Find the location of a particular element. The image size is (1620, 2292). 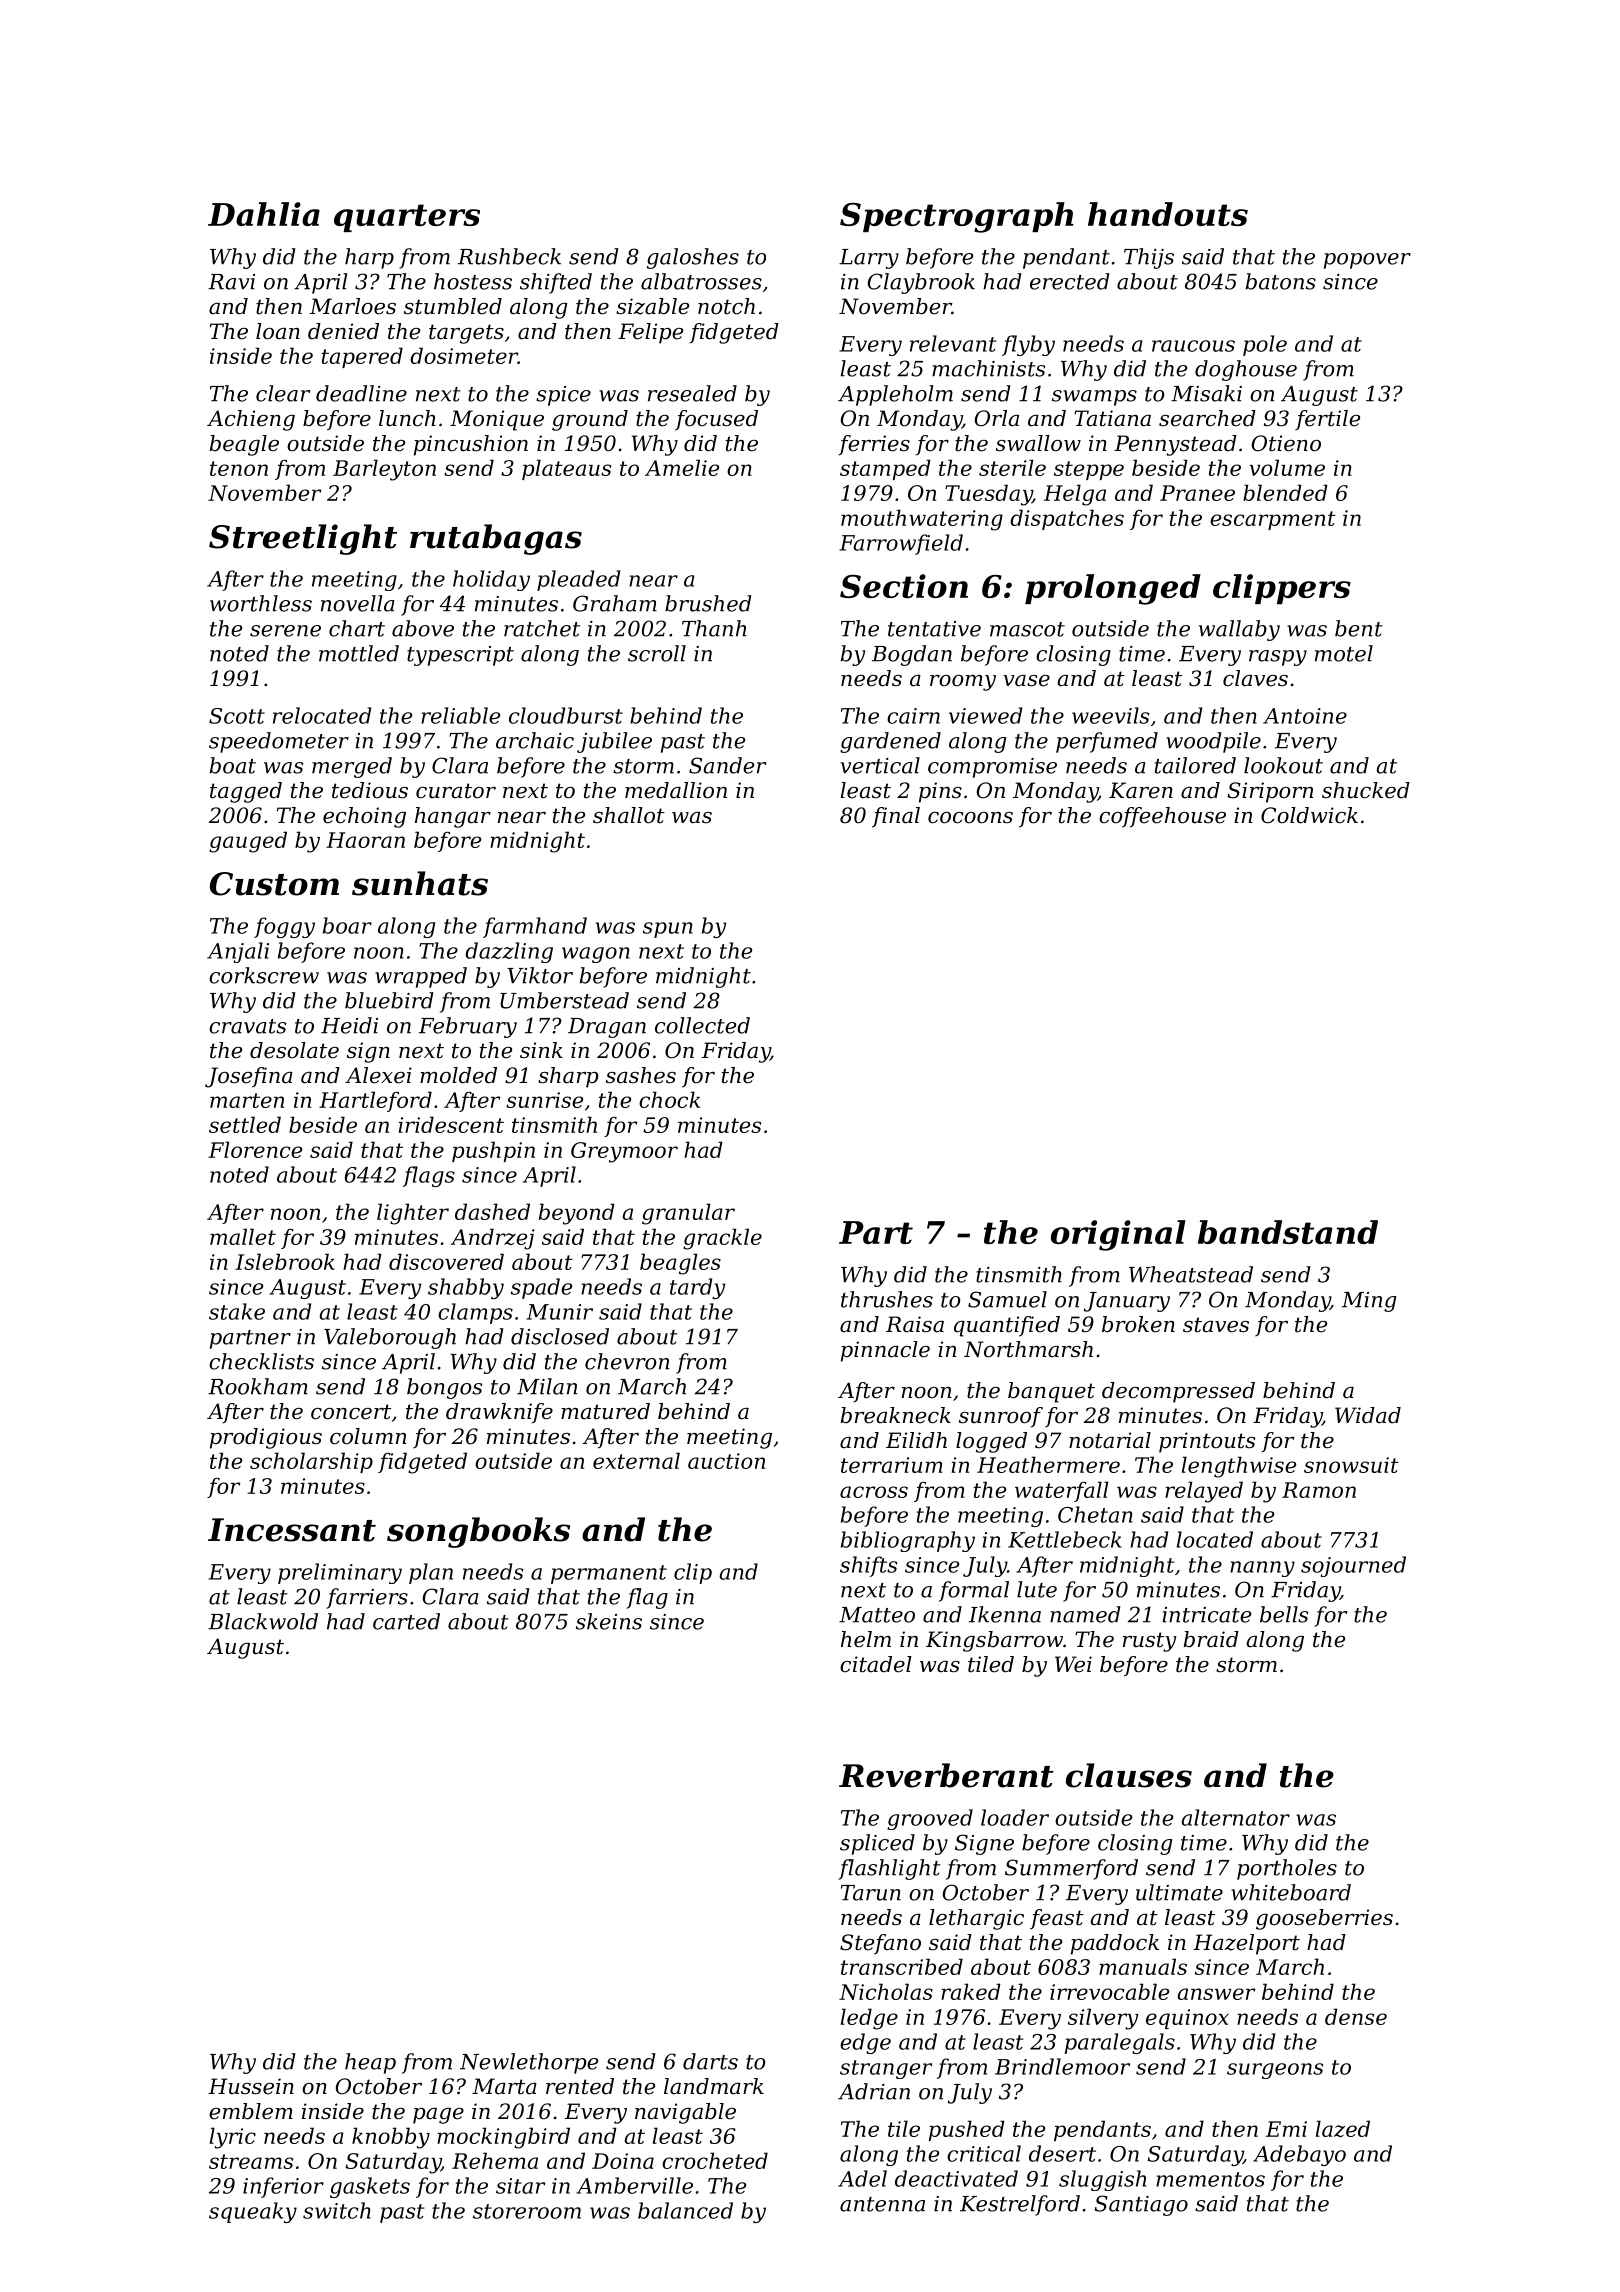

squeaky is located at coordinates (253, 2212).
